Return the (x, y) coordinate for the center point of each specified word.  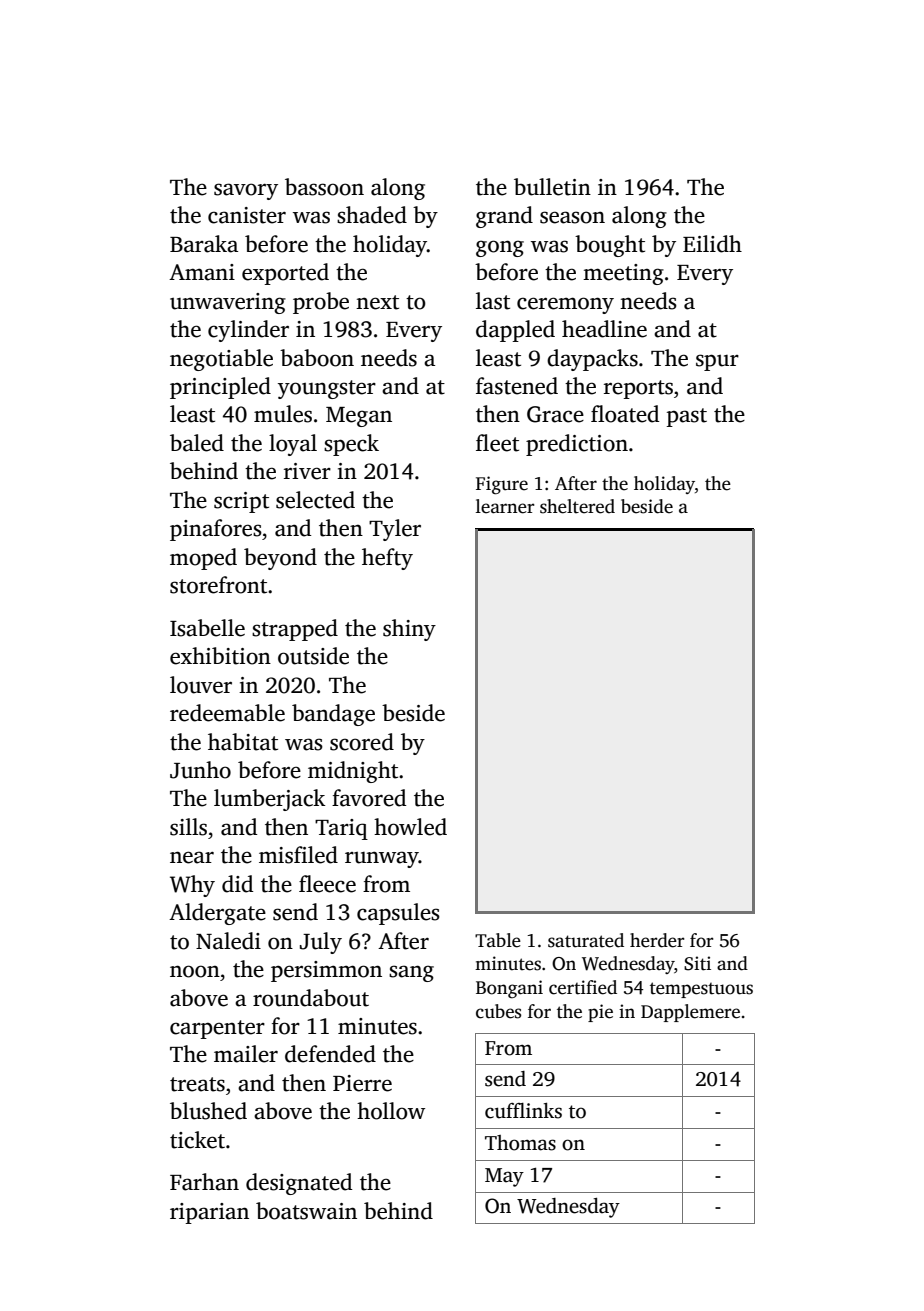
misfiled (298, 855)
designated (299, 1184)
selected (315, 500)
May (504, 1177)
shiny (409, 630)
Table (498, 940)
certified (583, 987)
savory (246, 191)
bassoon (324, 187)
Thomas (520, 1143)
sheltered (577, 506)
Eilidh (712, 244)
